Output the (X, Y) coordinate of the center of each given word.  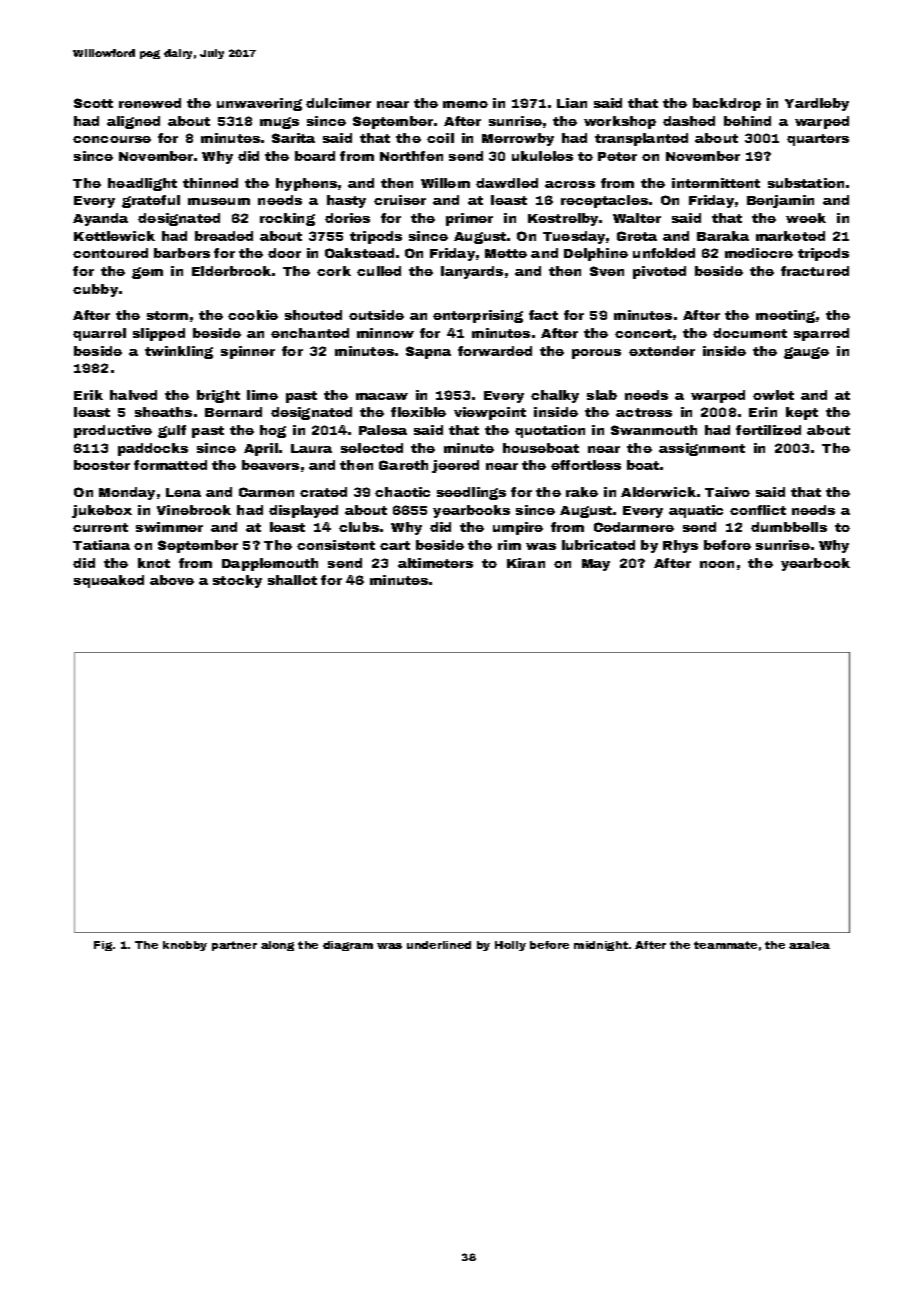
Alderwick (658, 492)
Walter (637, 218)
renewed (150, 103)
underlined (439, 945)
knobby (185, 946)
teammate (725, 945)
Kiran (526, 563)
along (277, 946)
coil (440, 138)
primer (469, 219)
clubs (359, 527)
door (284, 253)
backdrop (727, 104)
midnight (601, 946)
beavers (270, 465)
